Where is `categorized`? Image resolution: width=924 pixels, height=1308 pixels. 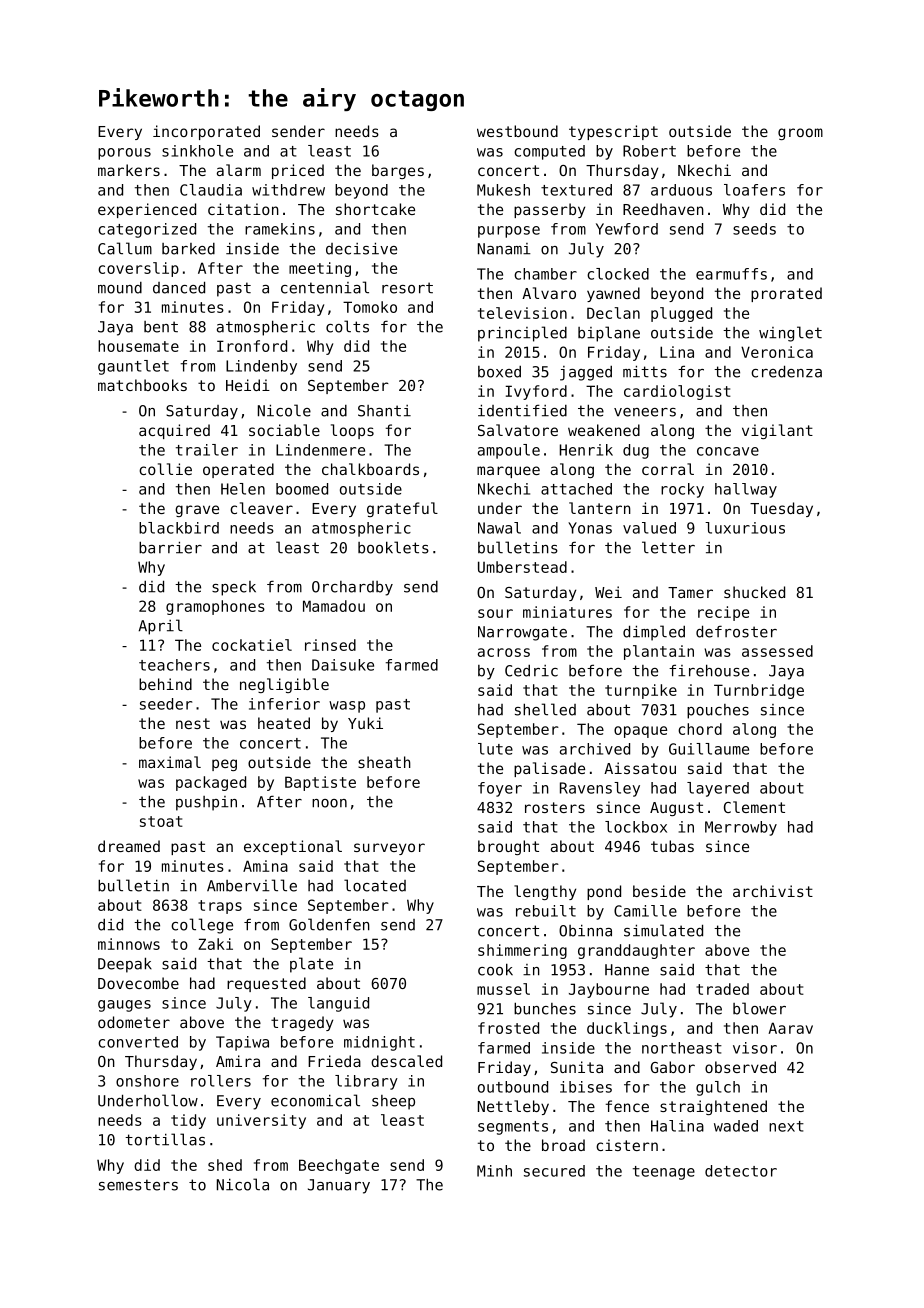 categorized is located at coordinates (147, 230).
